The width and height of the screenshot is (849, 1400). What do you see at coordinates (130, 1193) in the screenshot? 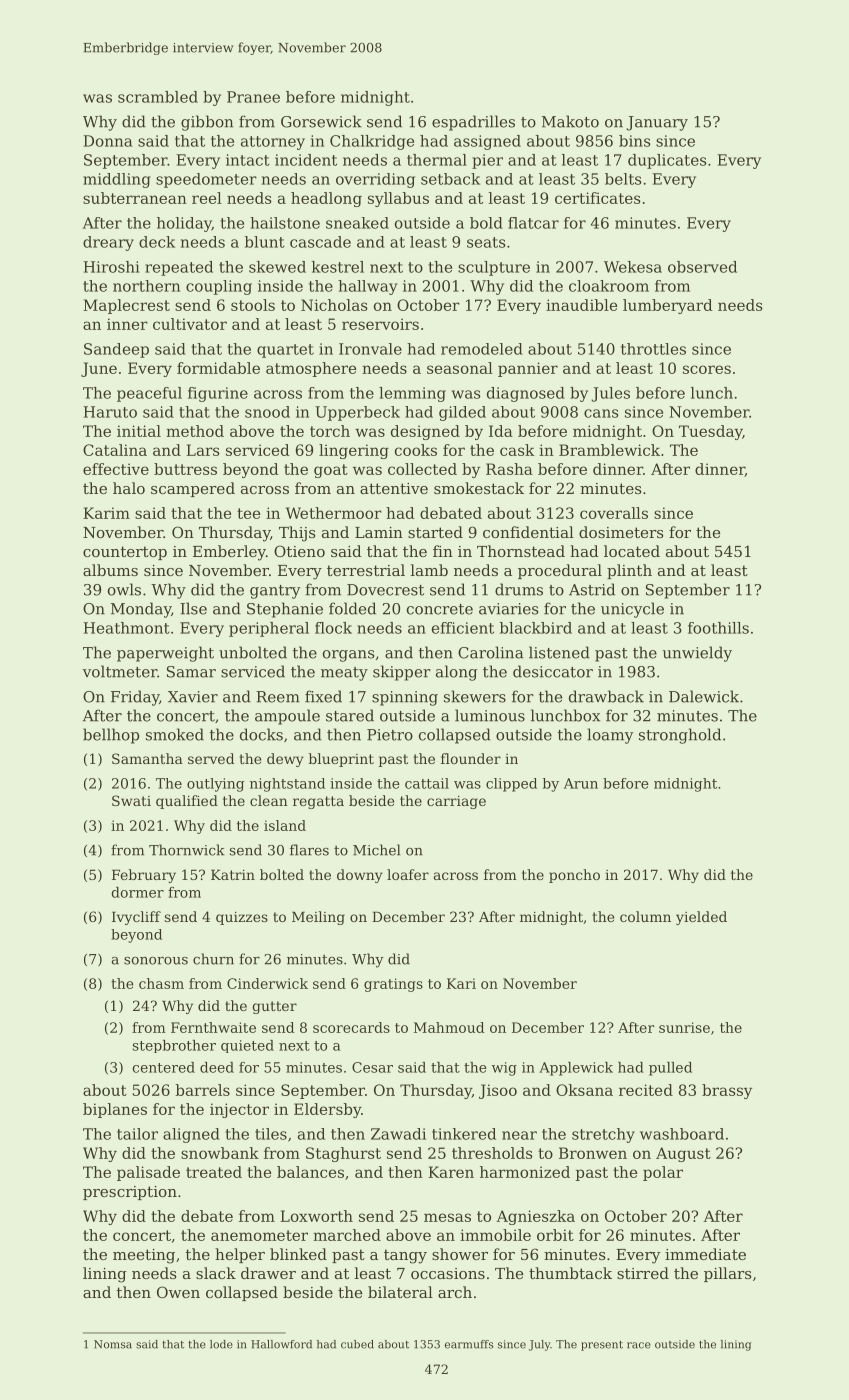
I see `prescription` at bounding box center [130, 1193].
